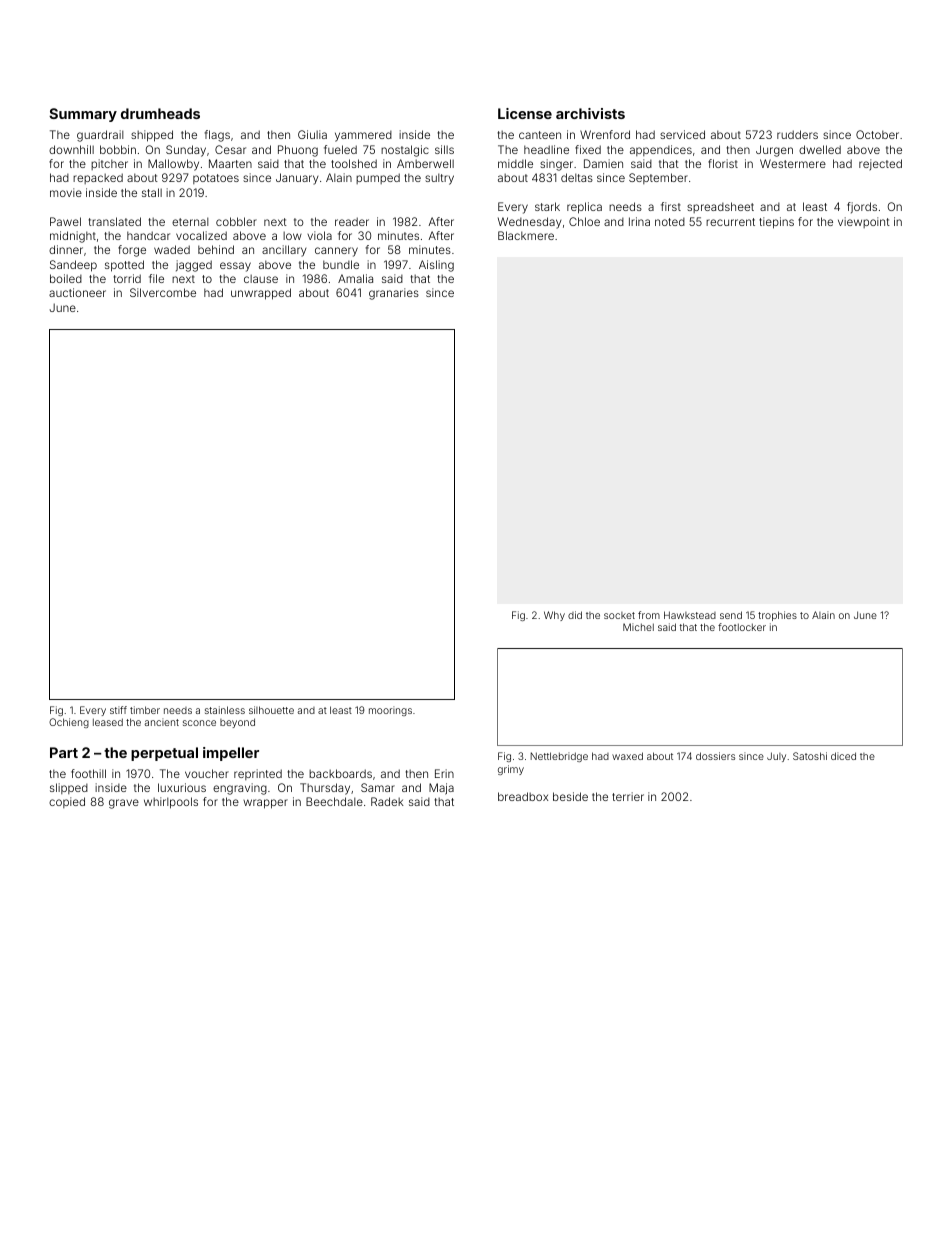 The image size is (952, 1233). What do you see at coordinates (163, 292) in the image?
I see `Silvercombe` at bounding box center [163, 292].
